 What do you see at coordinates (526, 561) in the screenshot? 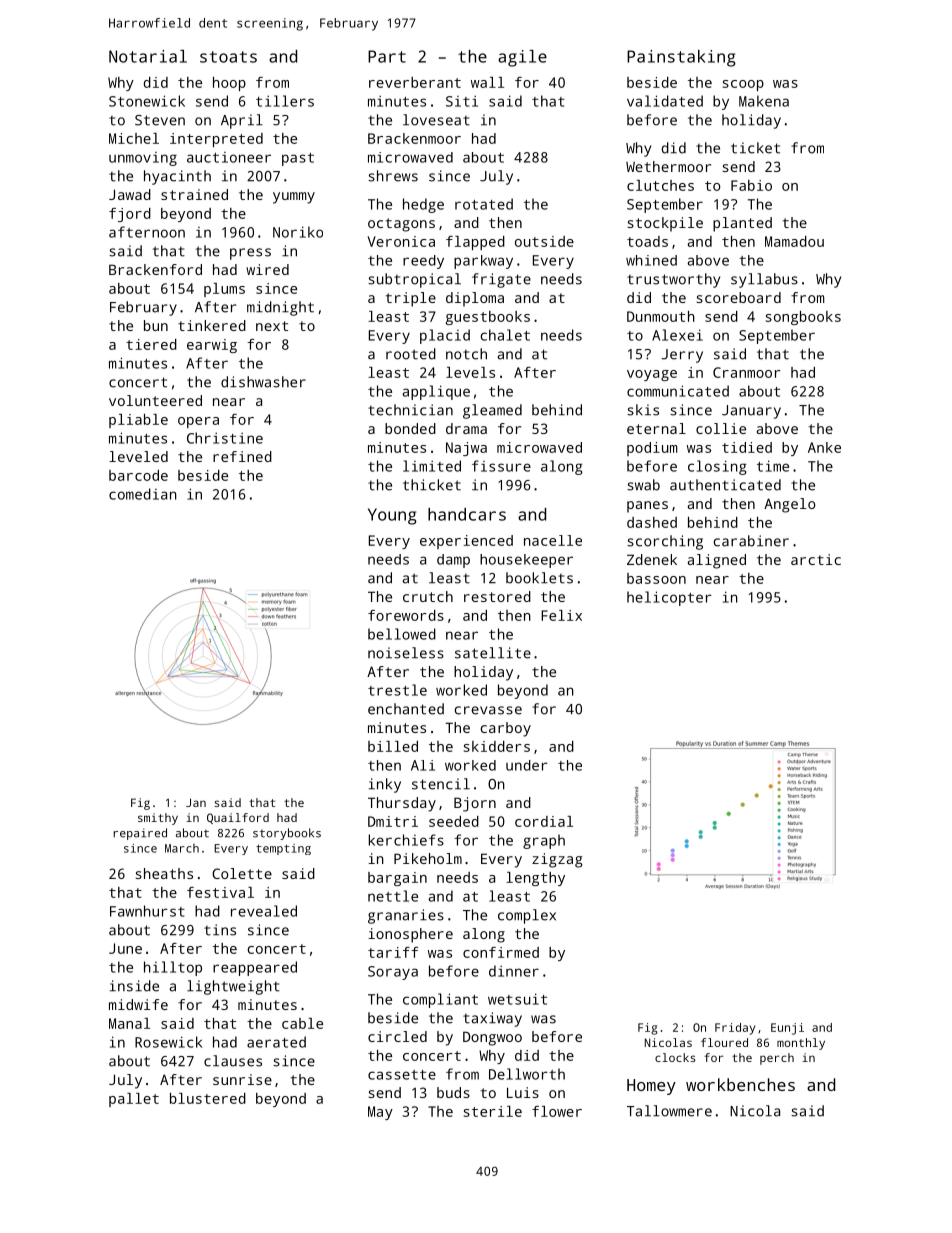
I see `housekeeper` at bounding box center [526, 561].
